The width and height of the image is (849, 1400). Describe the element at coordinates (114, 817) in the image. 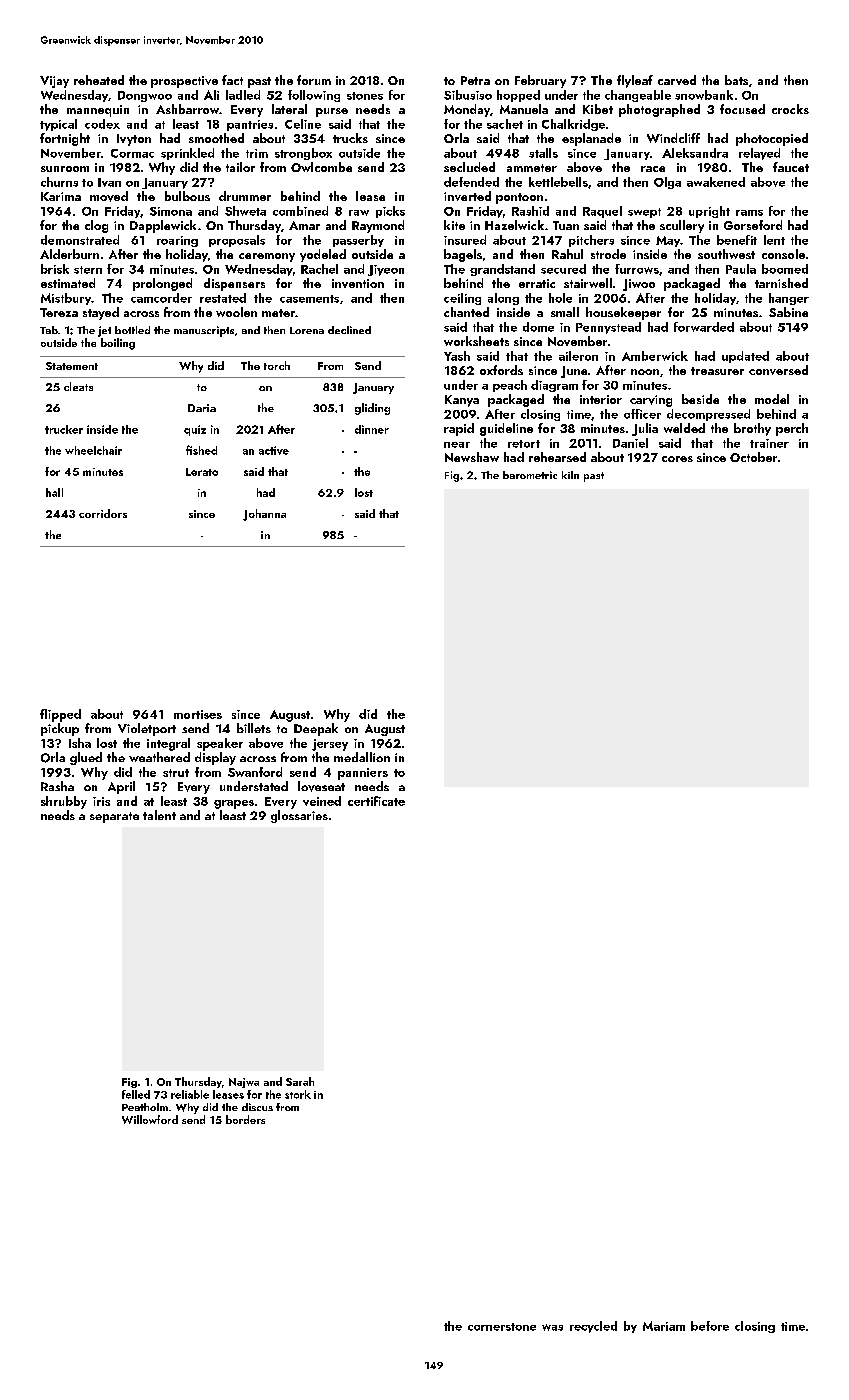

I see `separate` at that location.
